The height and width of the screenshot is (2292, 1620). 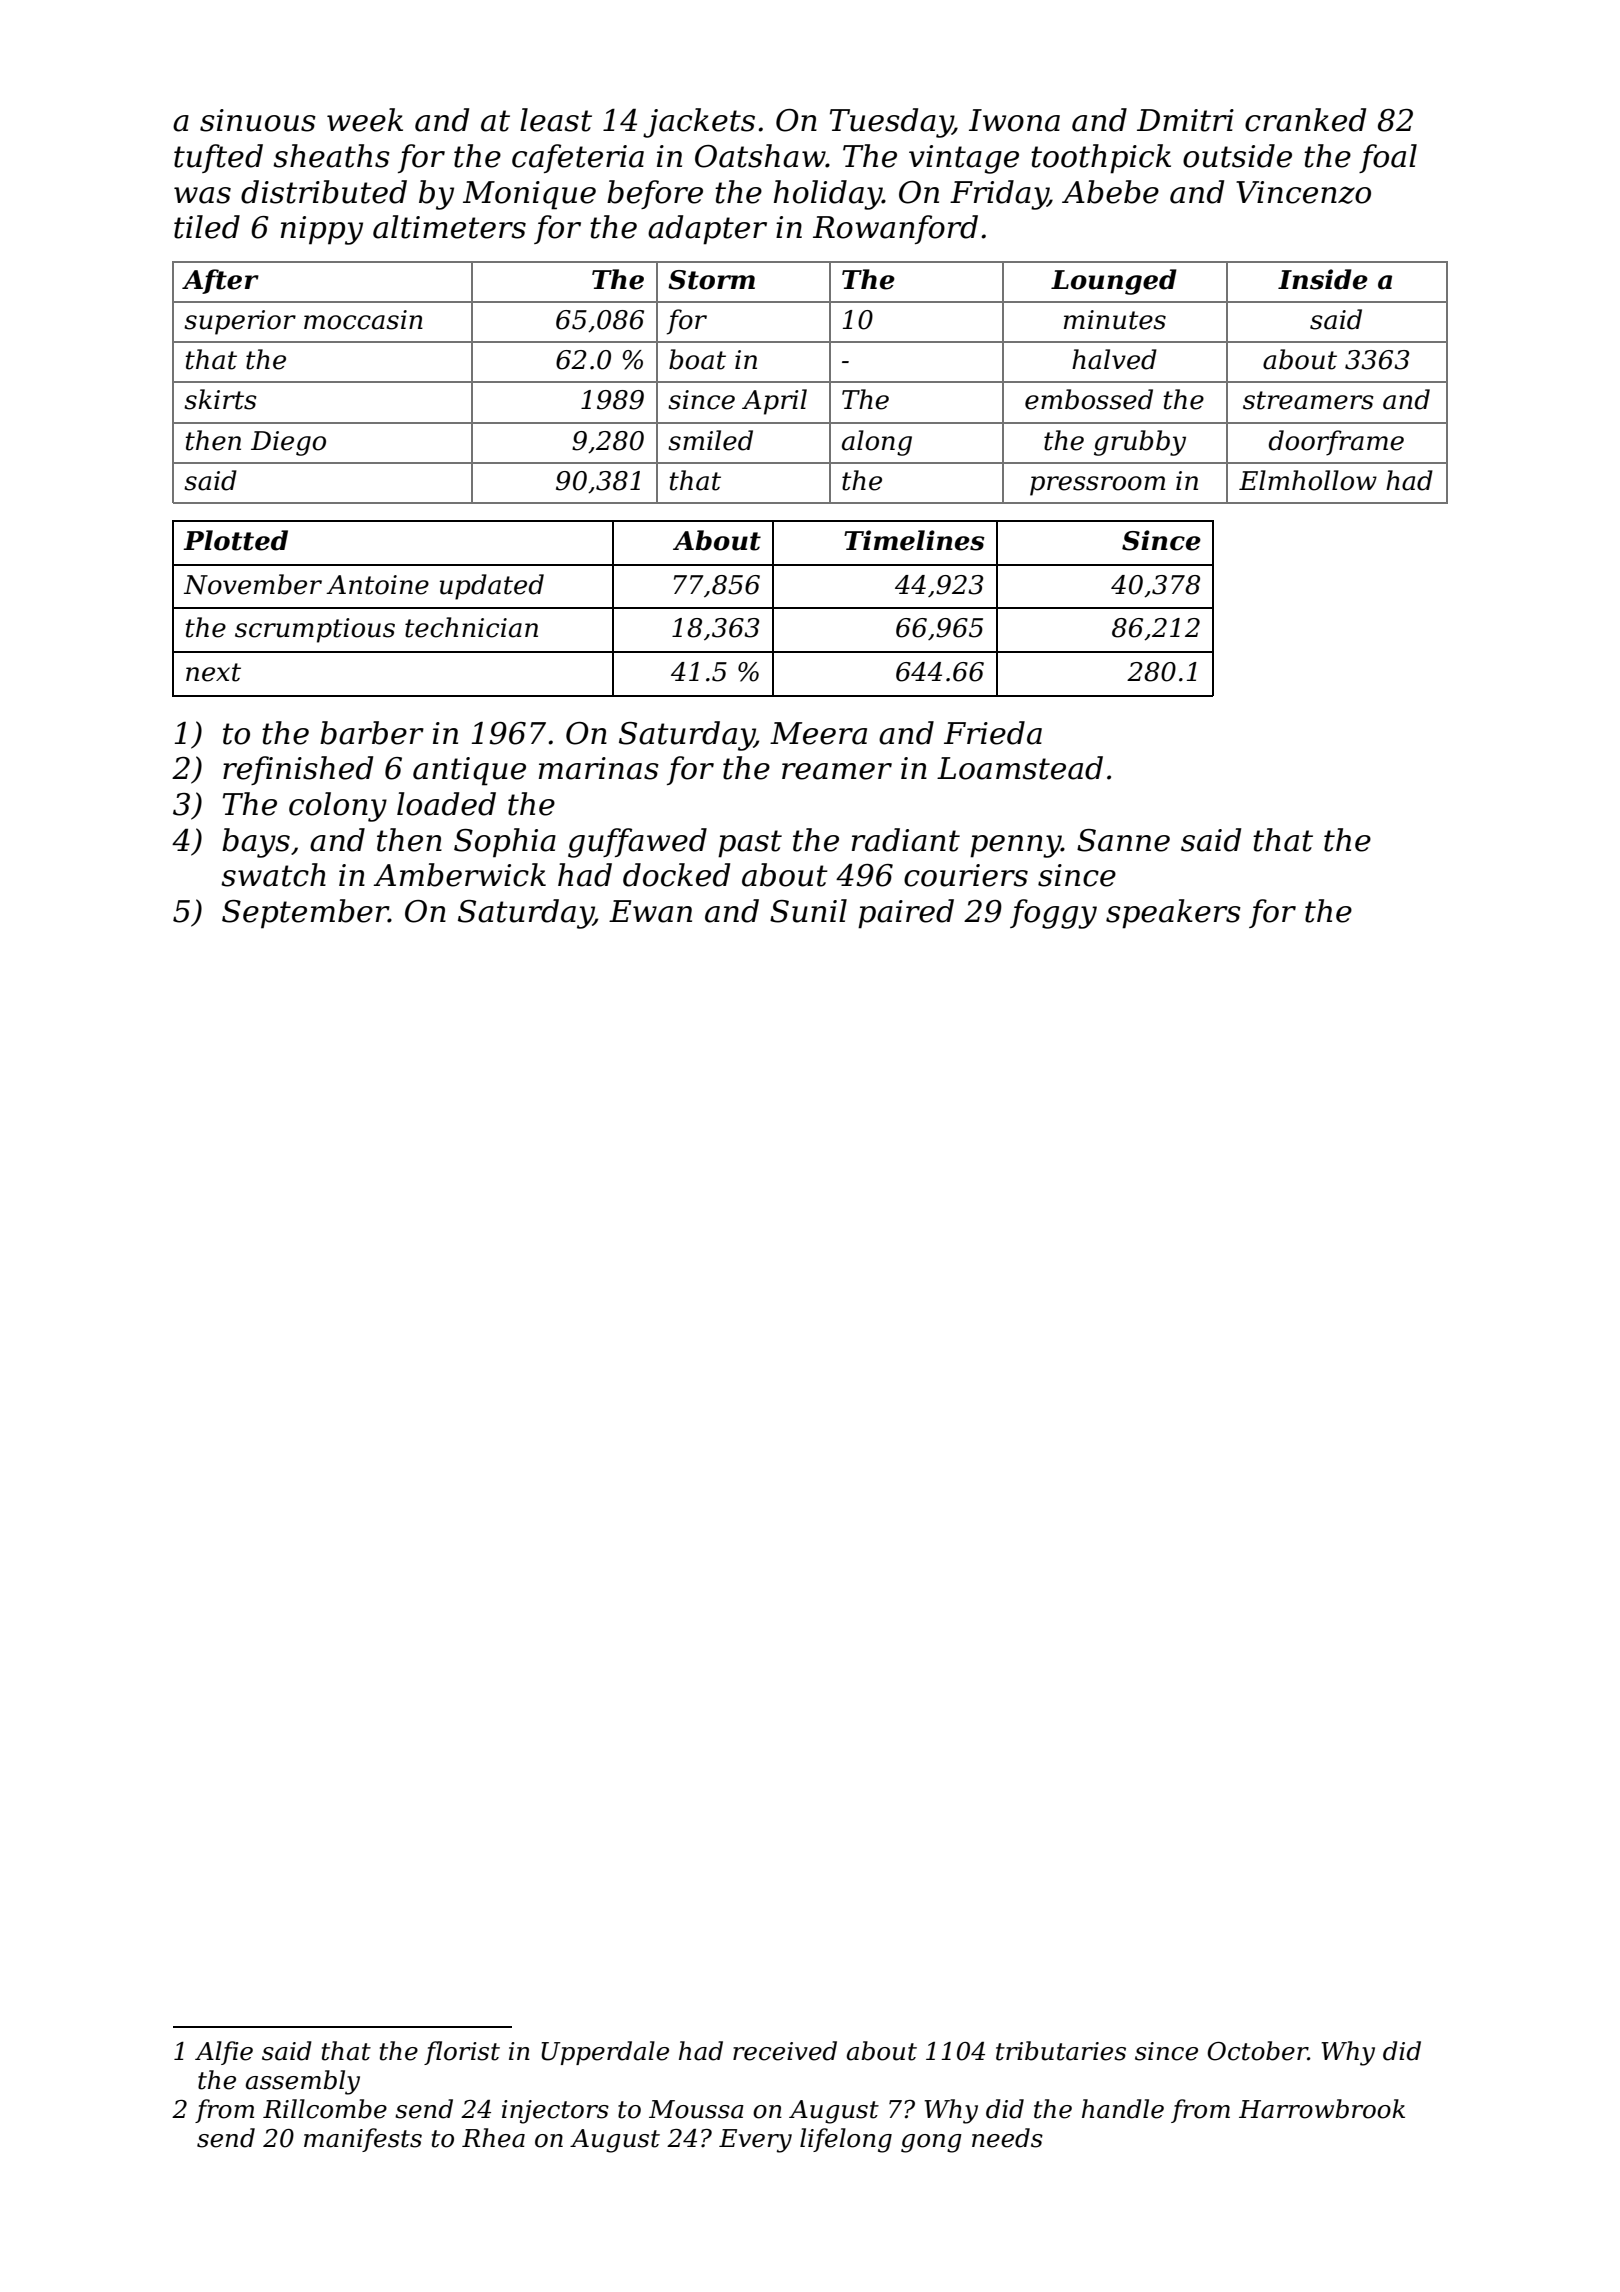 What do you see at coordinates (1323, 279) in the screenshot?
I see `Inside` at bounding box center [1323, 279].
